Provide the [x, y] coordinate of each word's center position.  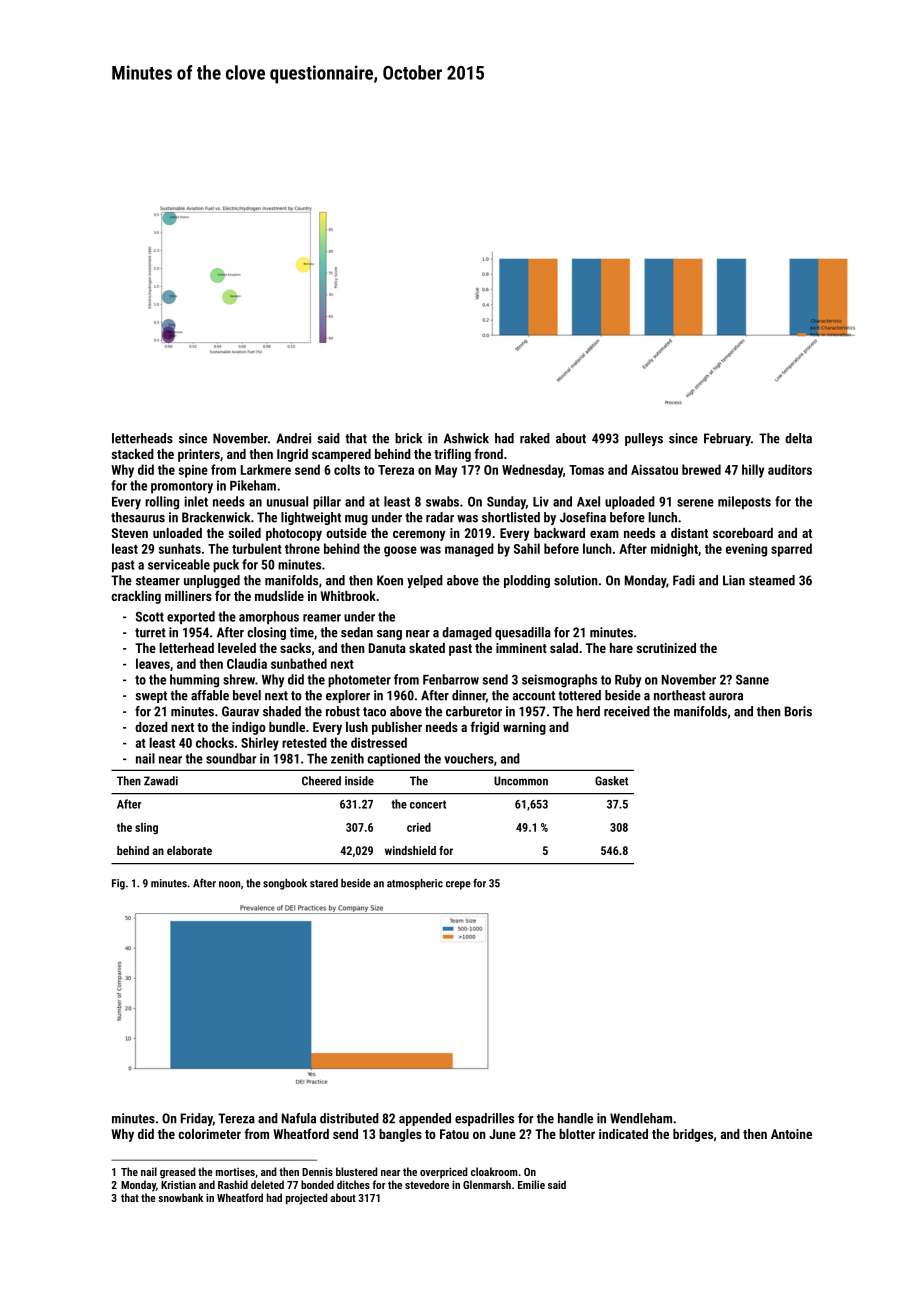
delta [798, 438]
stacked [133, 454]
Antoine [791, 1134]
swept [151, 697]
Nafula [299, 1118]
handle [575, 1118]
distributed [349, 1118]
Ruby [628, 681]
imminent [521, 648]
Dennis [317, 1171]
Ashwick [466, 438]
